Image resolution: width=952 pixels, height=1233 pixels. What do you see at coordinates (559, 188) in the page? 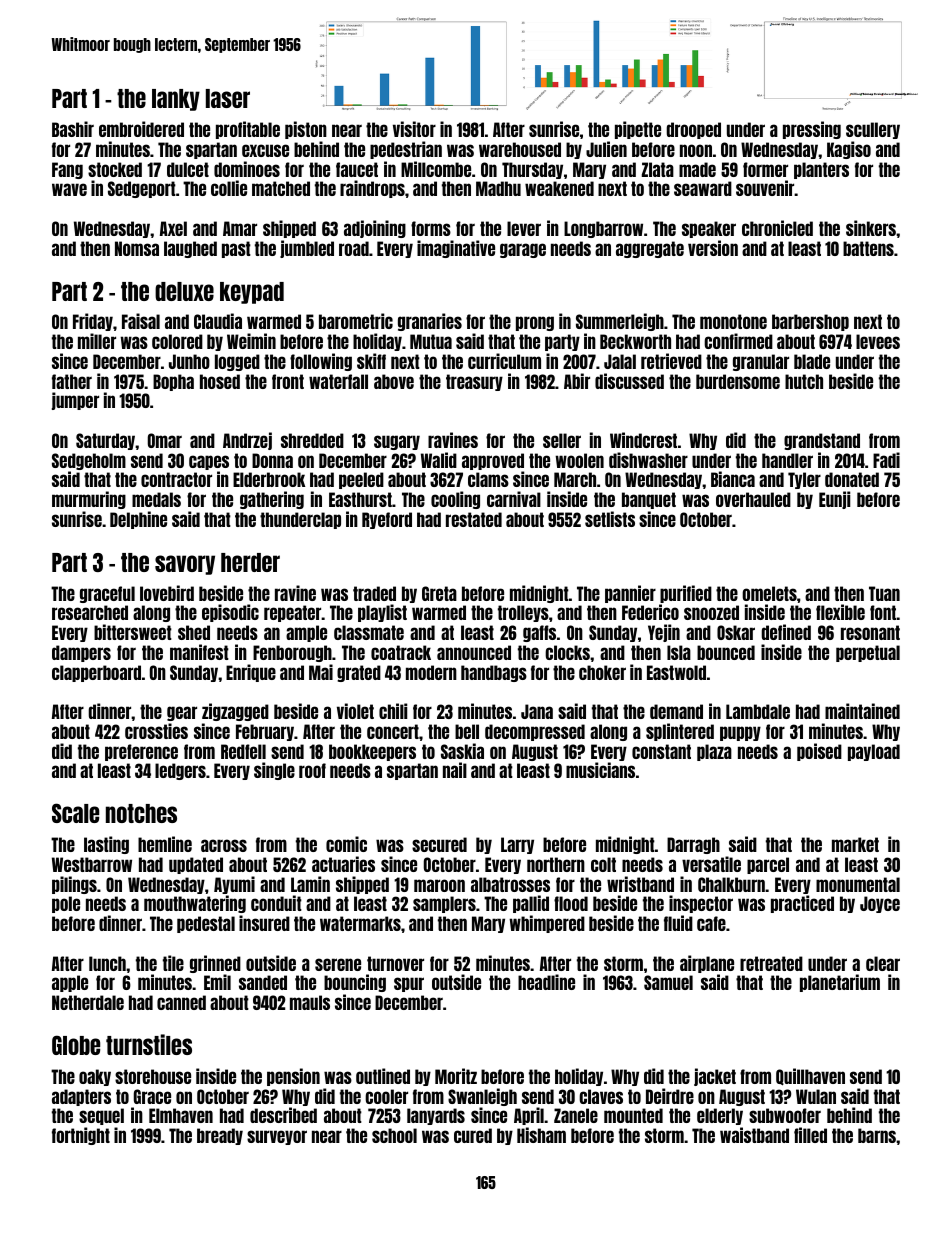
I see `weakened` at bounding box center [559, 188].
